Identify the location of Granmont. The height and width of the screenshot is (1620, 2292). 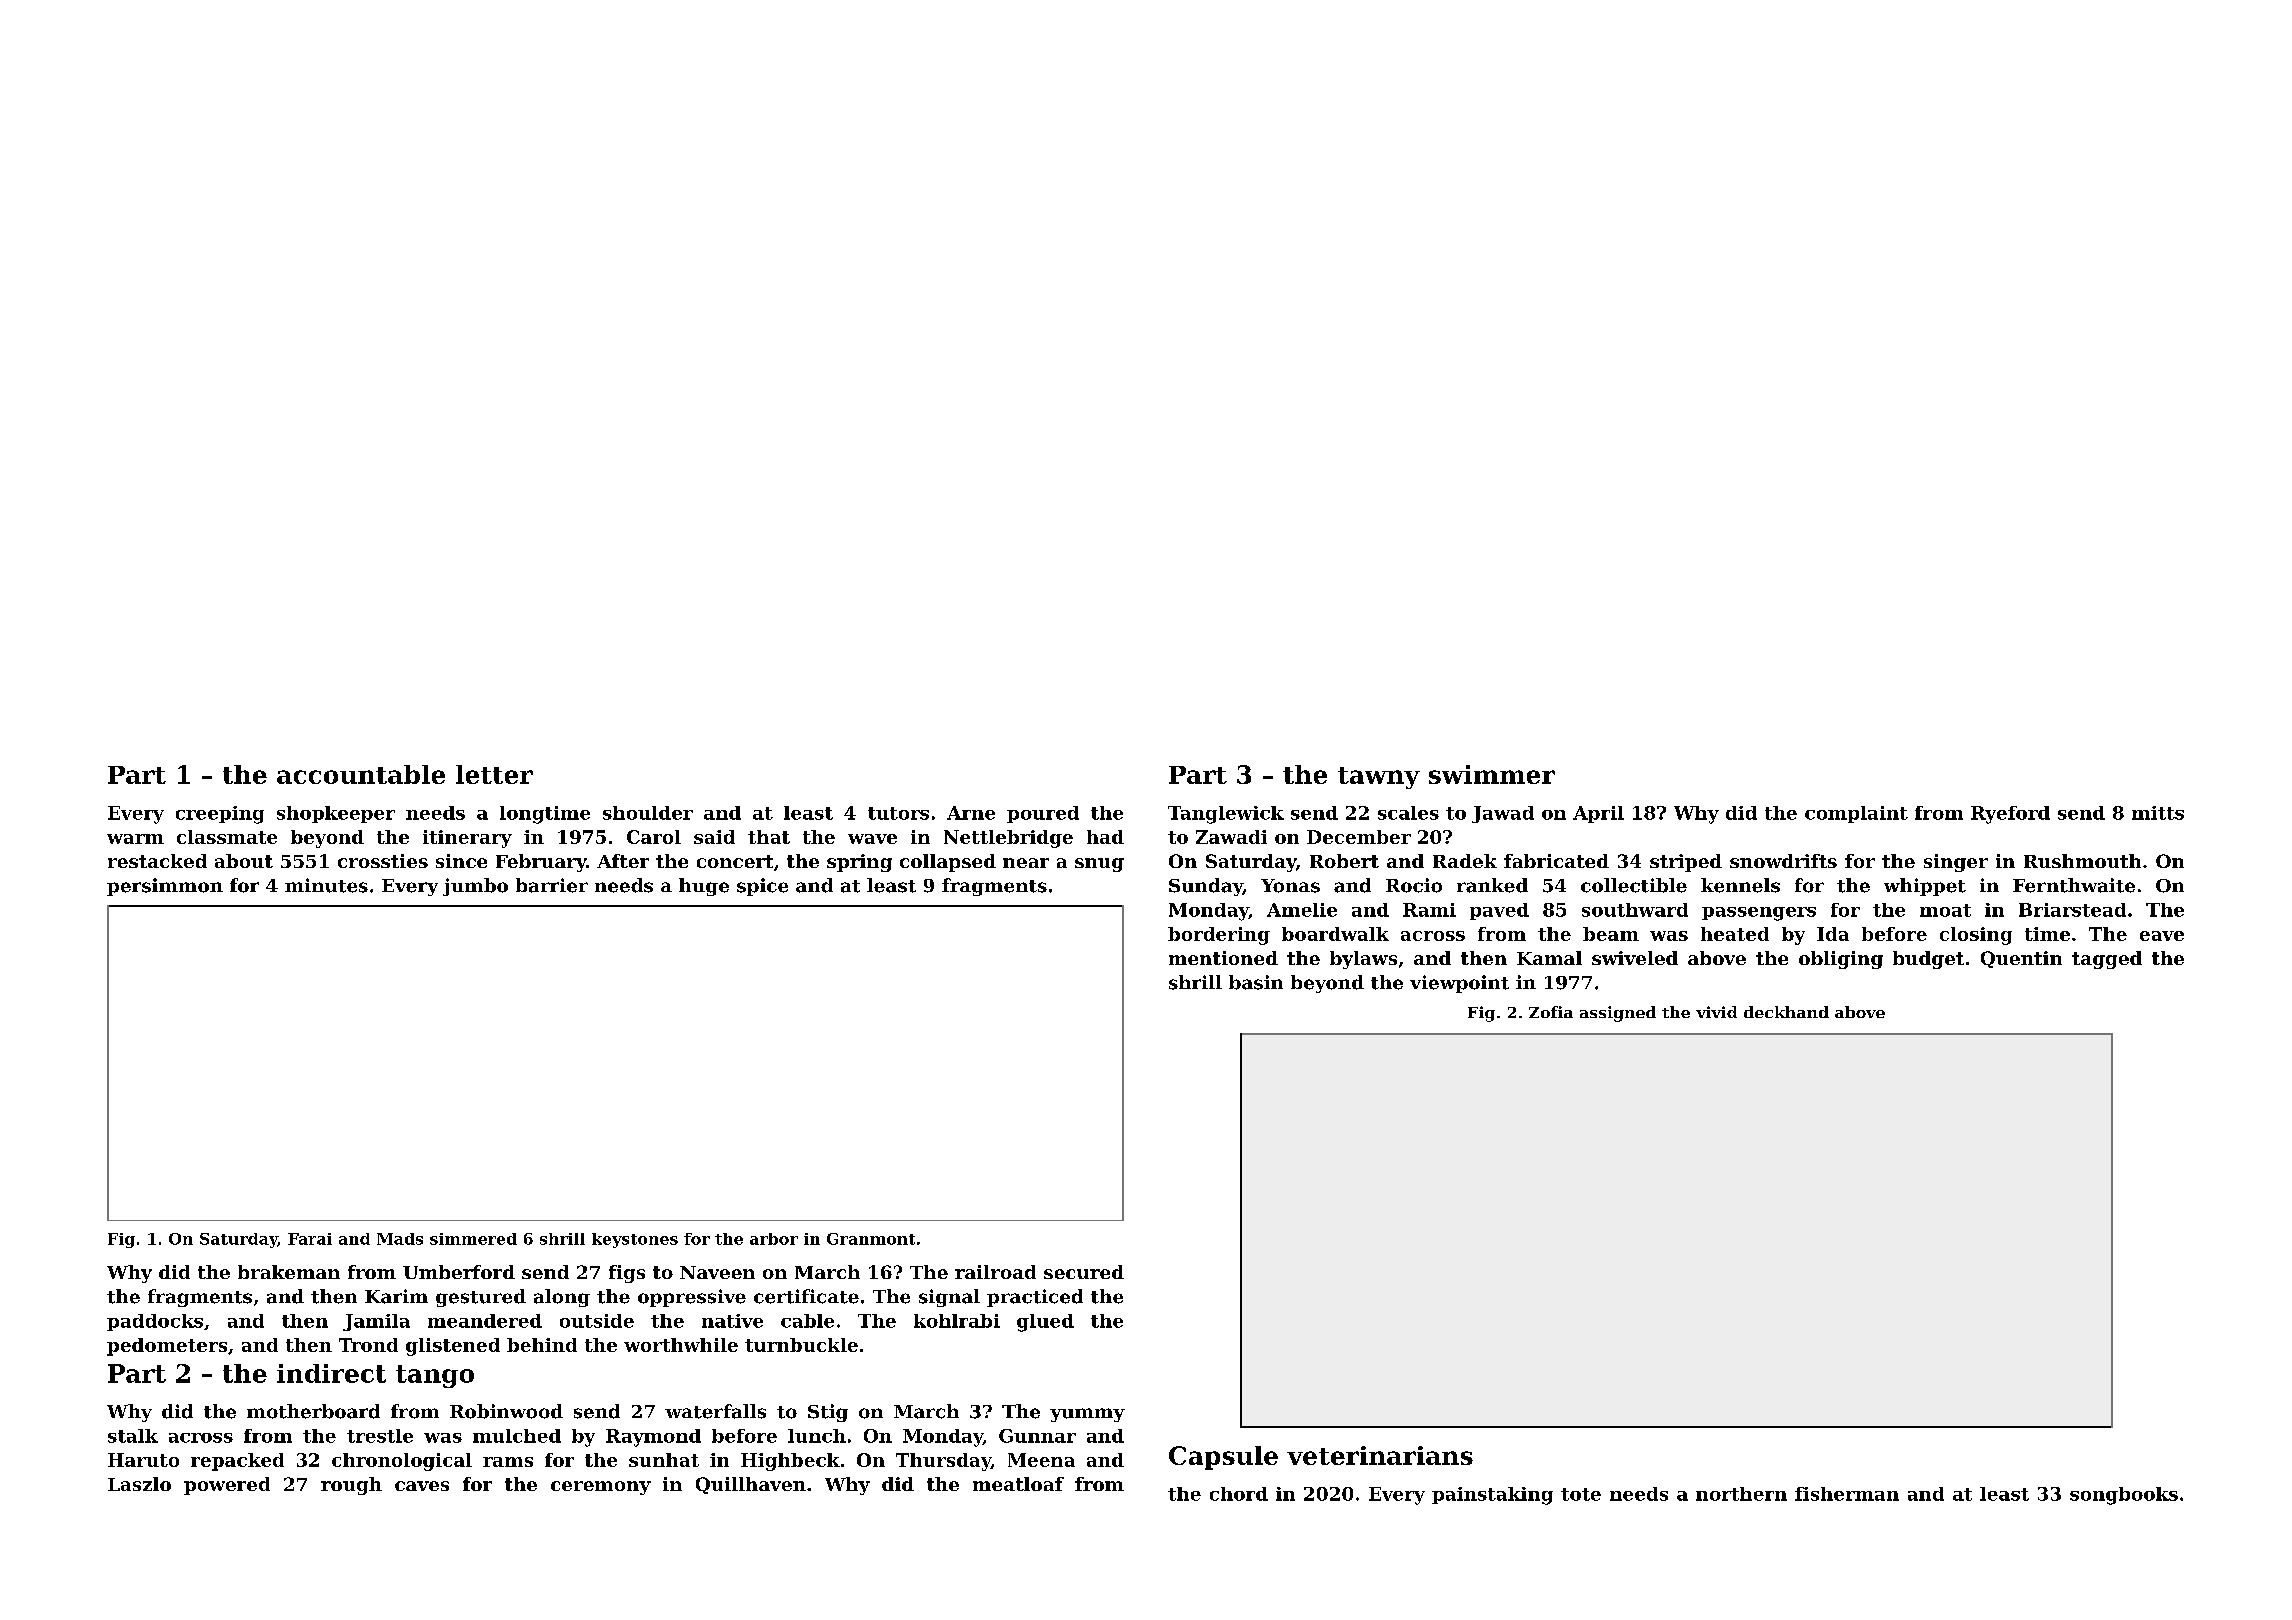
(871, 1239).
